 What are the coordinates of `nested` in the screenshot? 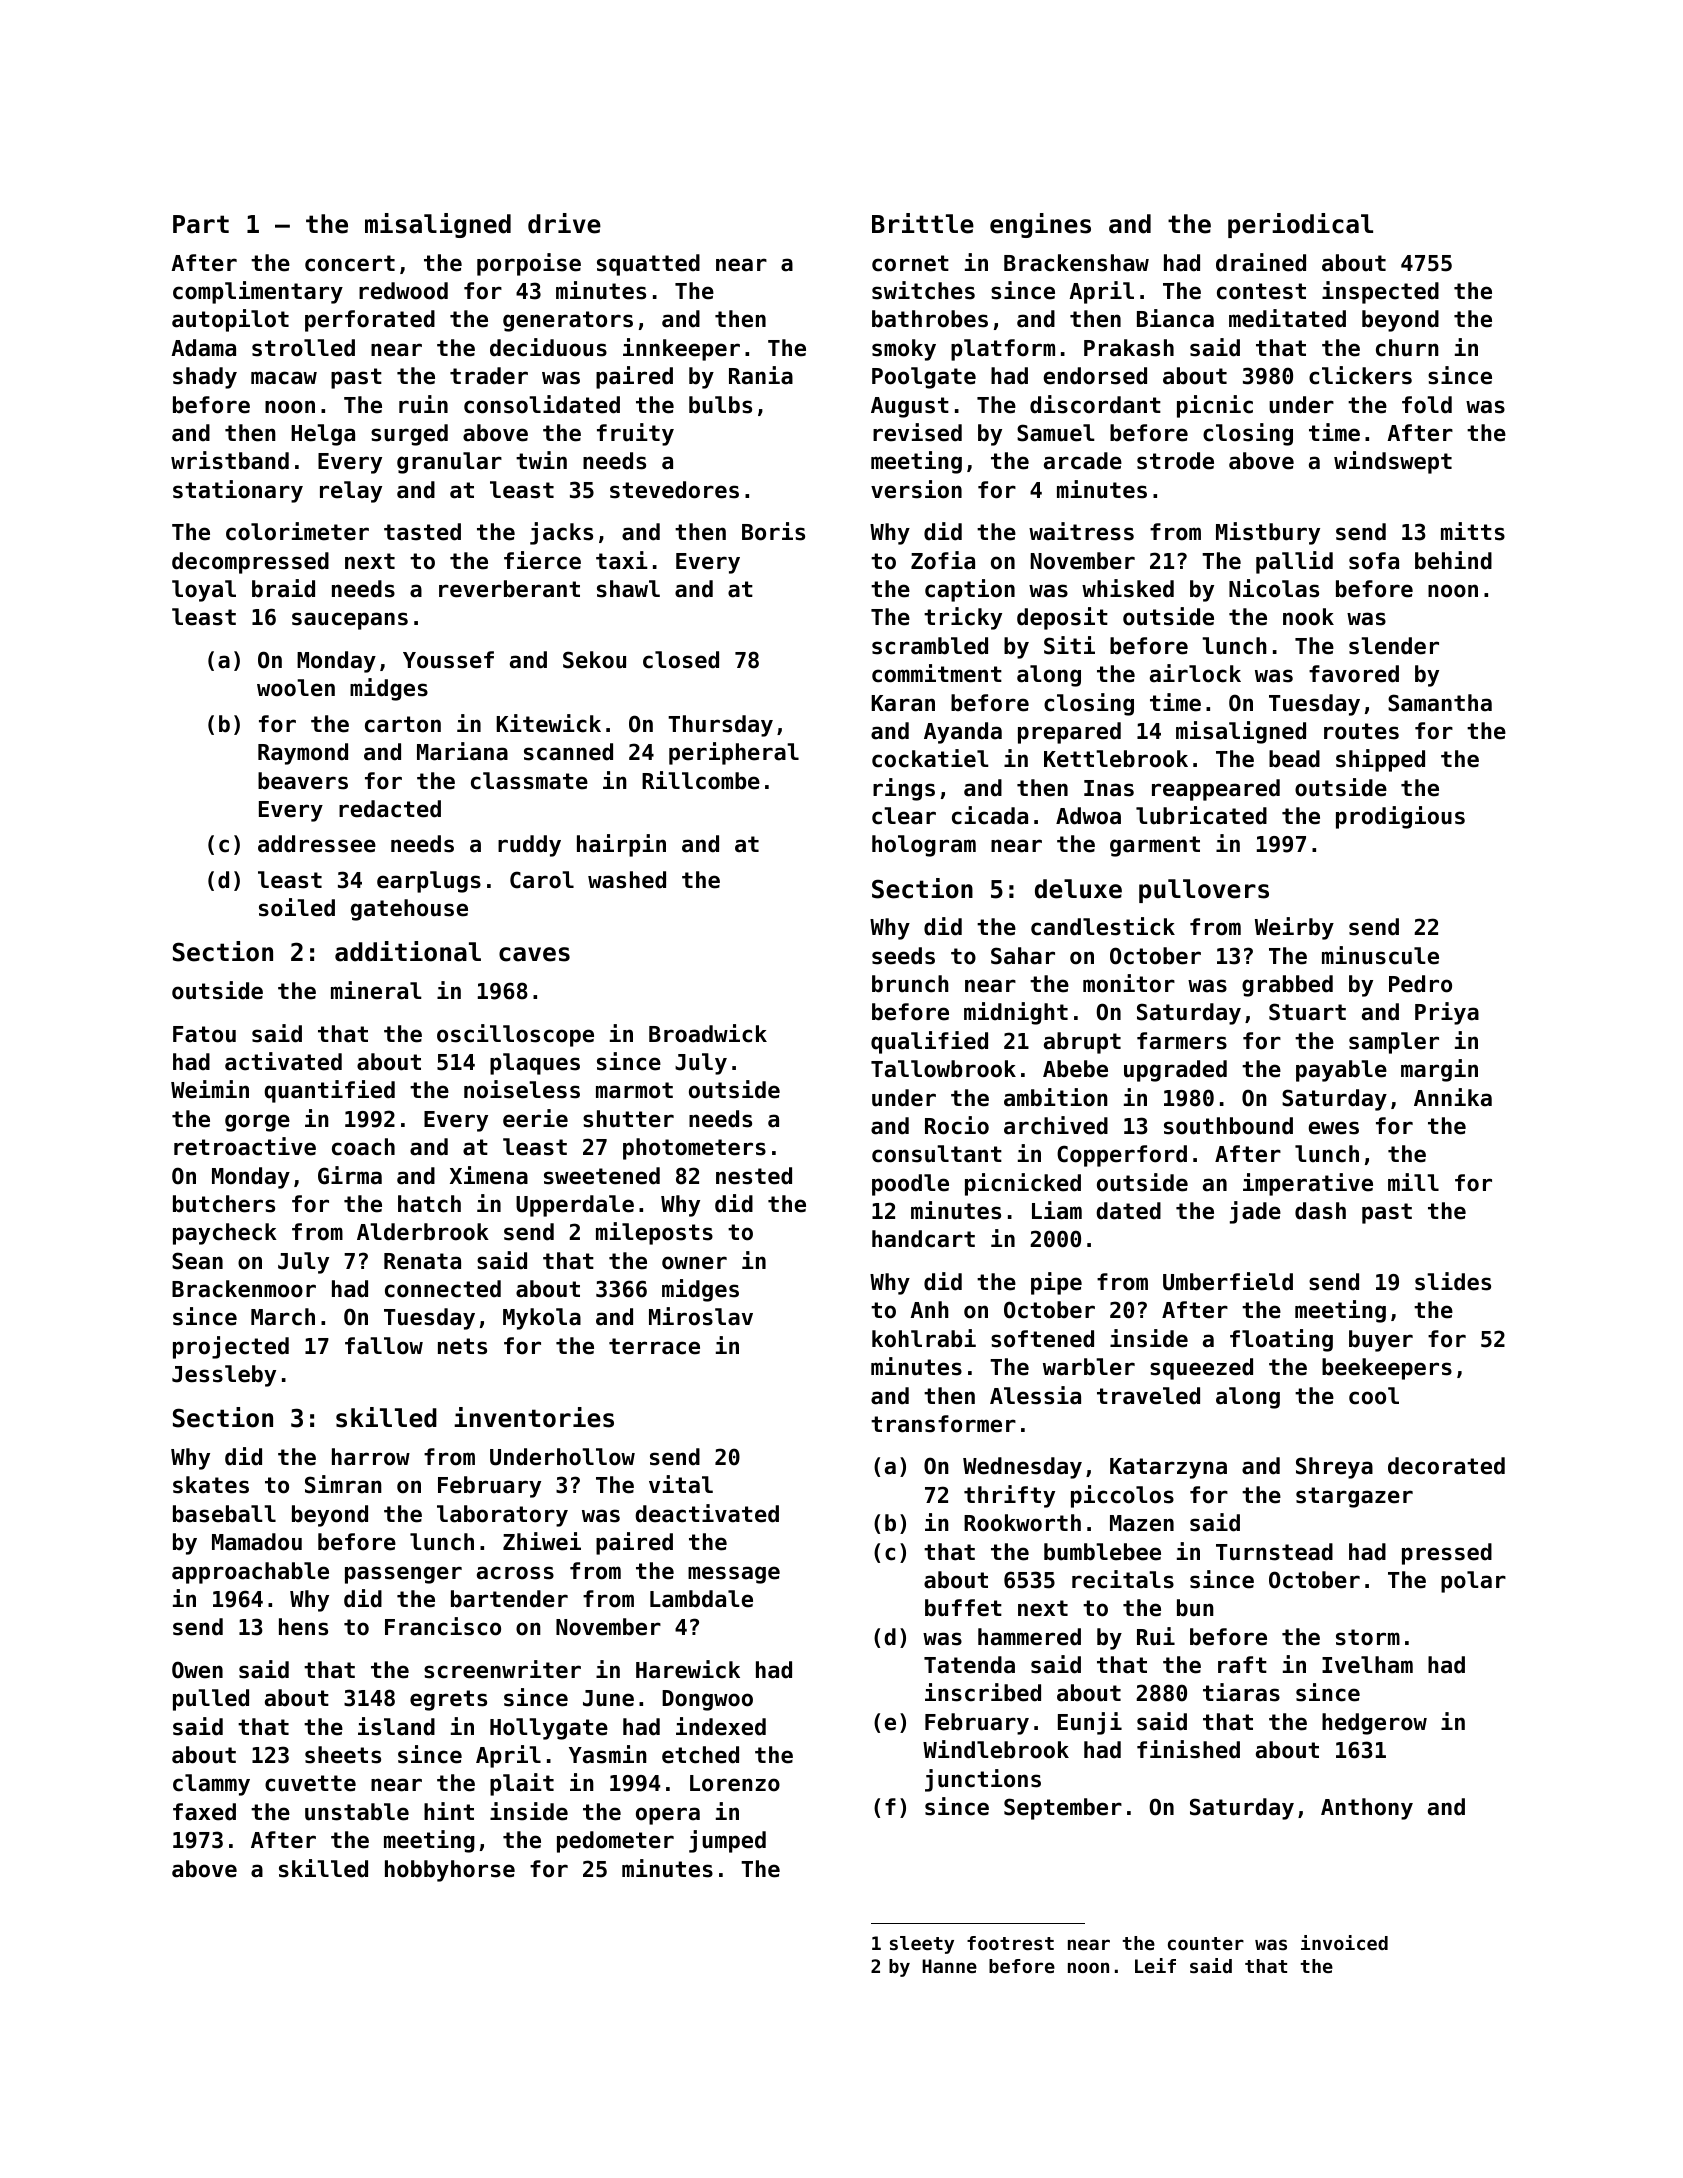 It's located at (754, 1176).
